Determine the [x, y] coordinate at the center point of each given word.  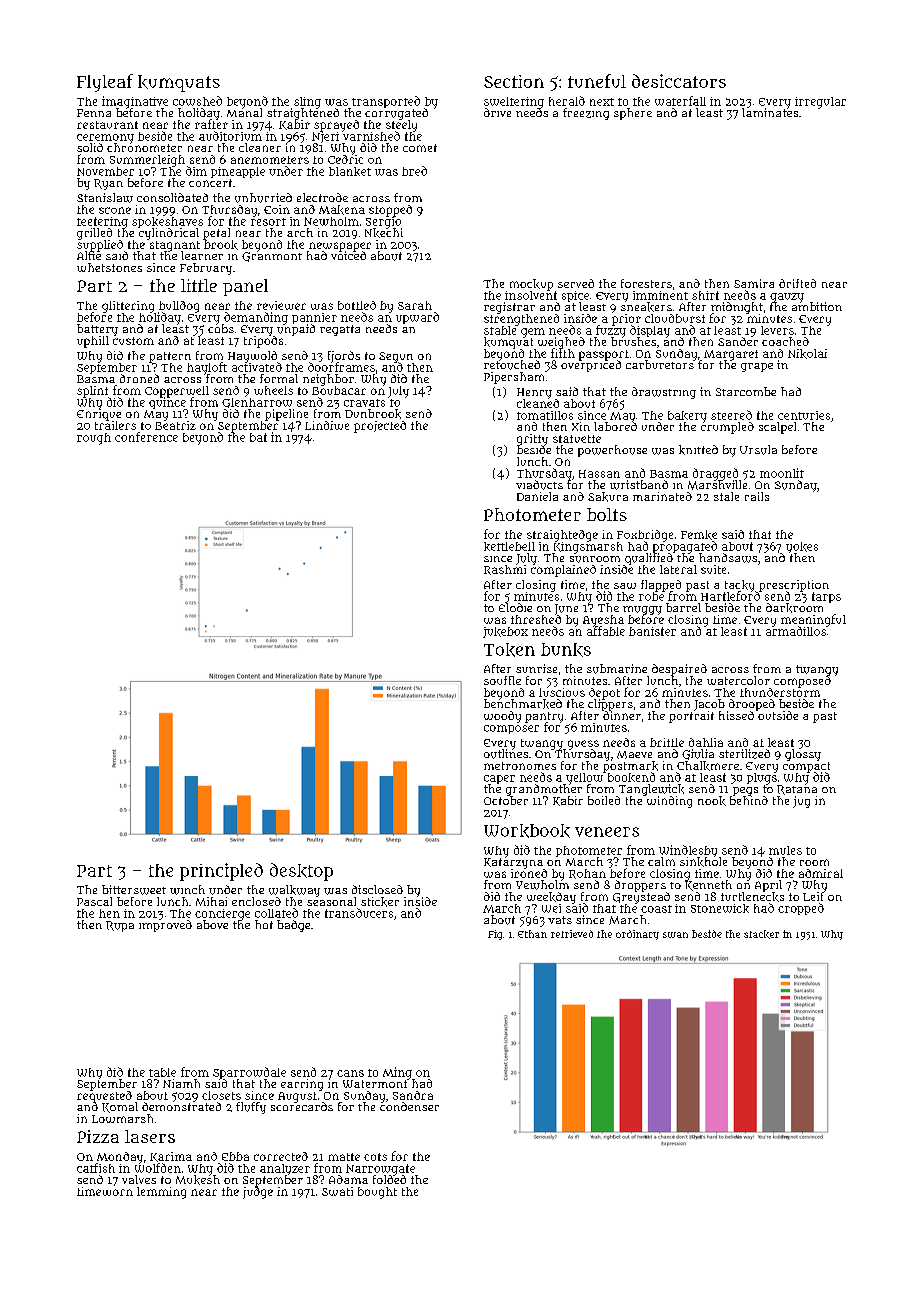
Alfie [89, 255]
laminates [770, 112]
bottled [357, 305]
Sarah [415, 305]
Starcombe [746, 391]
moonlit [782, 473]
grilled [94, 234]
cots [375, 1157]
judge [258, 1193]
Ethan [532, 934]
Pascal [94, 901]
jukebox [505, 632]
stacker [761, 934]
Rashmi [505, 570]
